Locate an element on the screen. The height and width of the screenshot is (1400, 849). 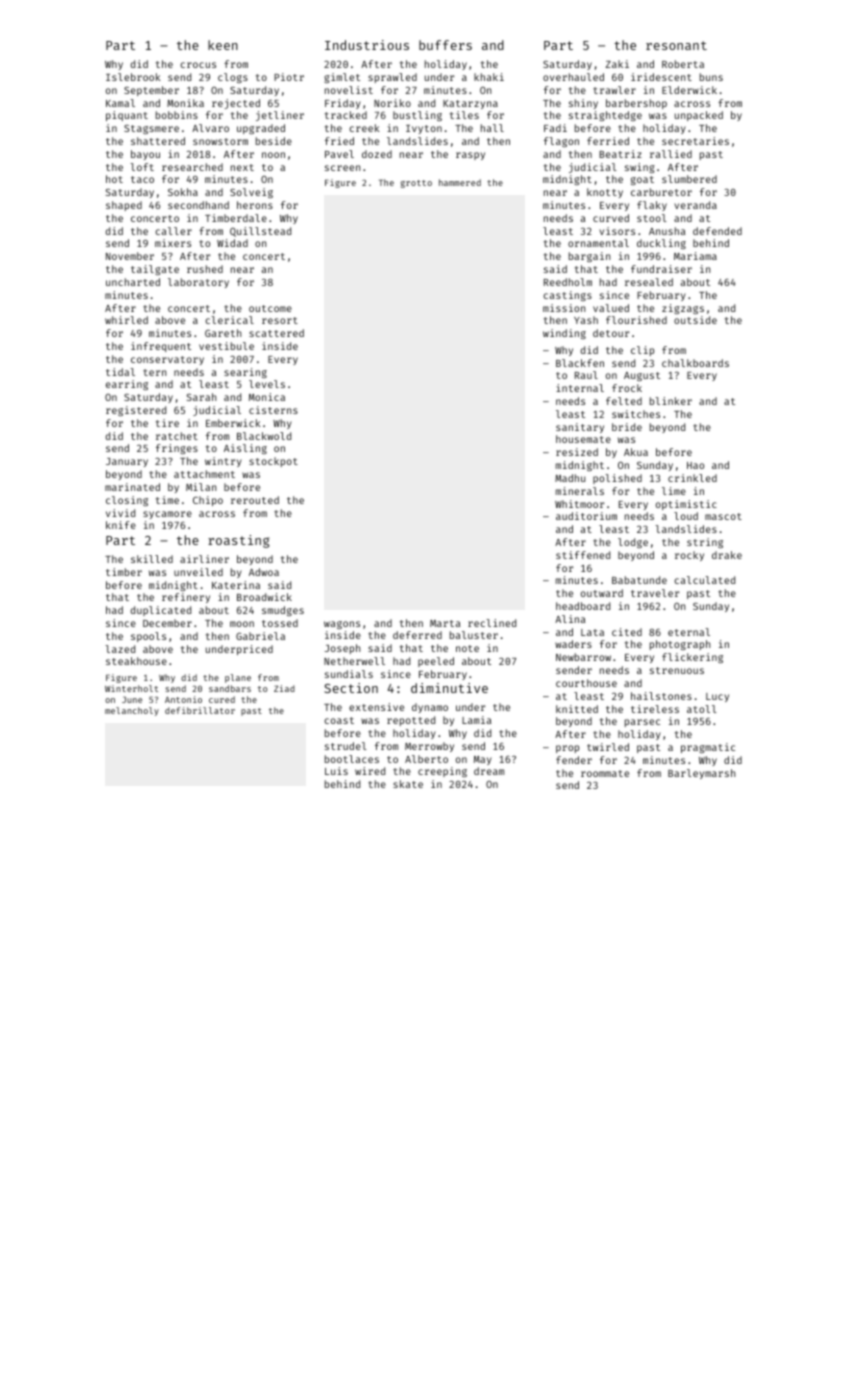
chalkboards is located at coordinates (695, 363).
